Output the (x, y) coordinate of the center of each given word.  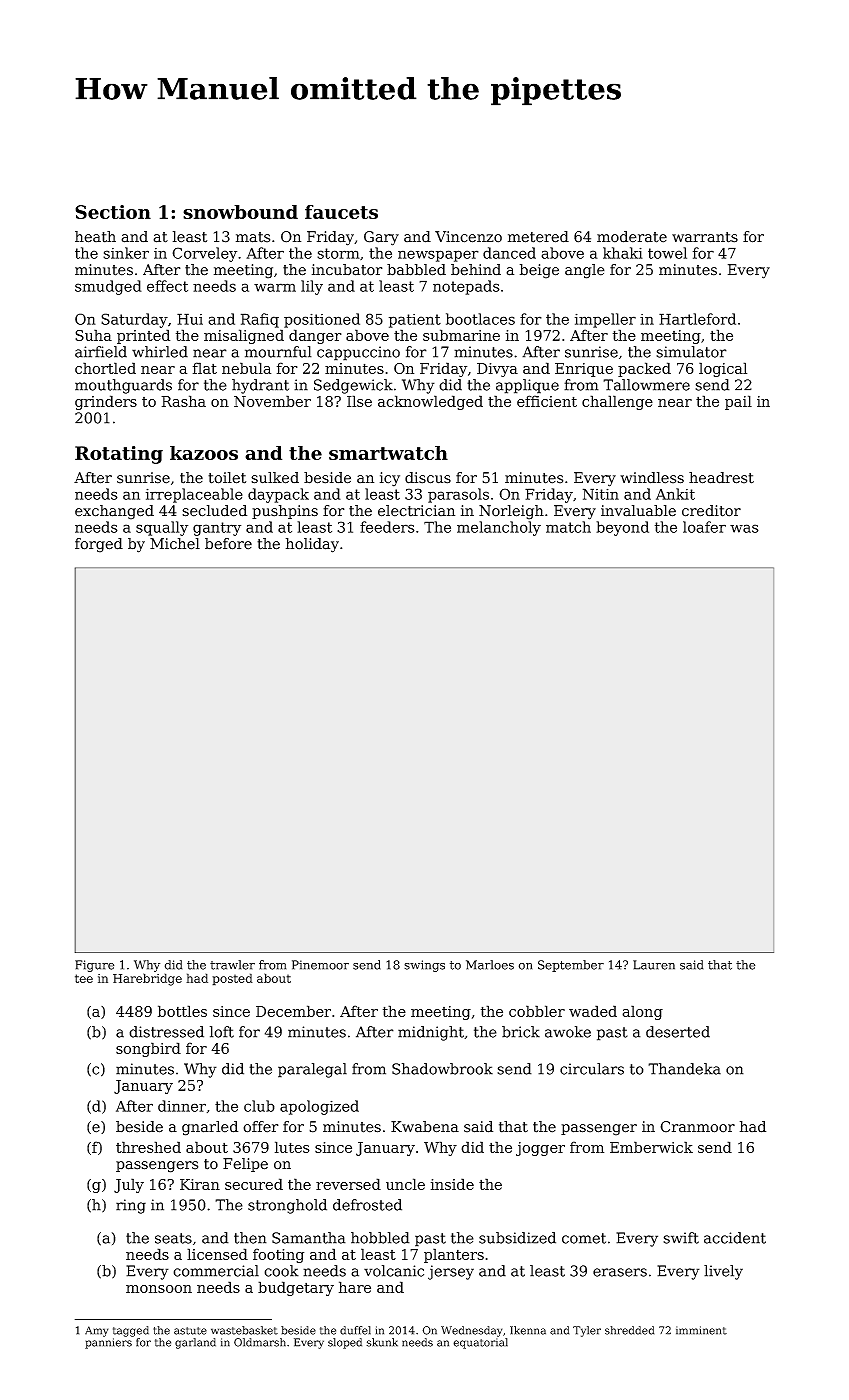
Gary (381, 238)
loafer (704, 527)
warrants (705, 237)
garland (195, 1343)
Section (113, 212)
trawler (232, 965)
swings (424, 966)
